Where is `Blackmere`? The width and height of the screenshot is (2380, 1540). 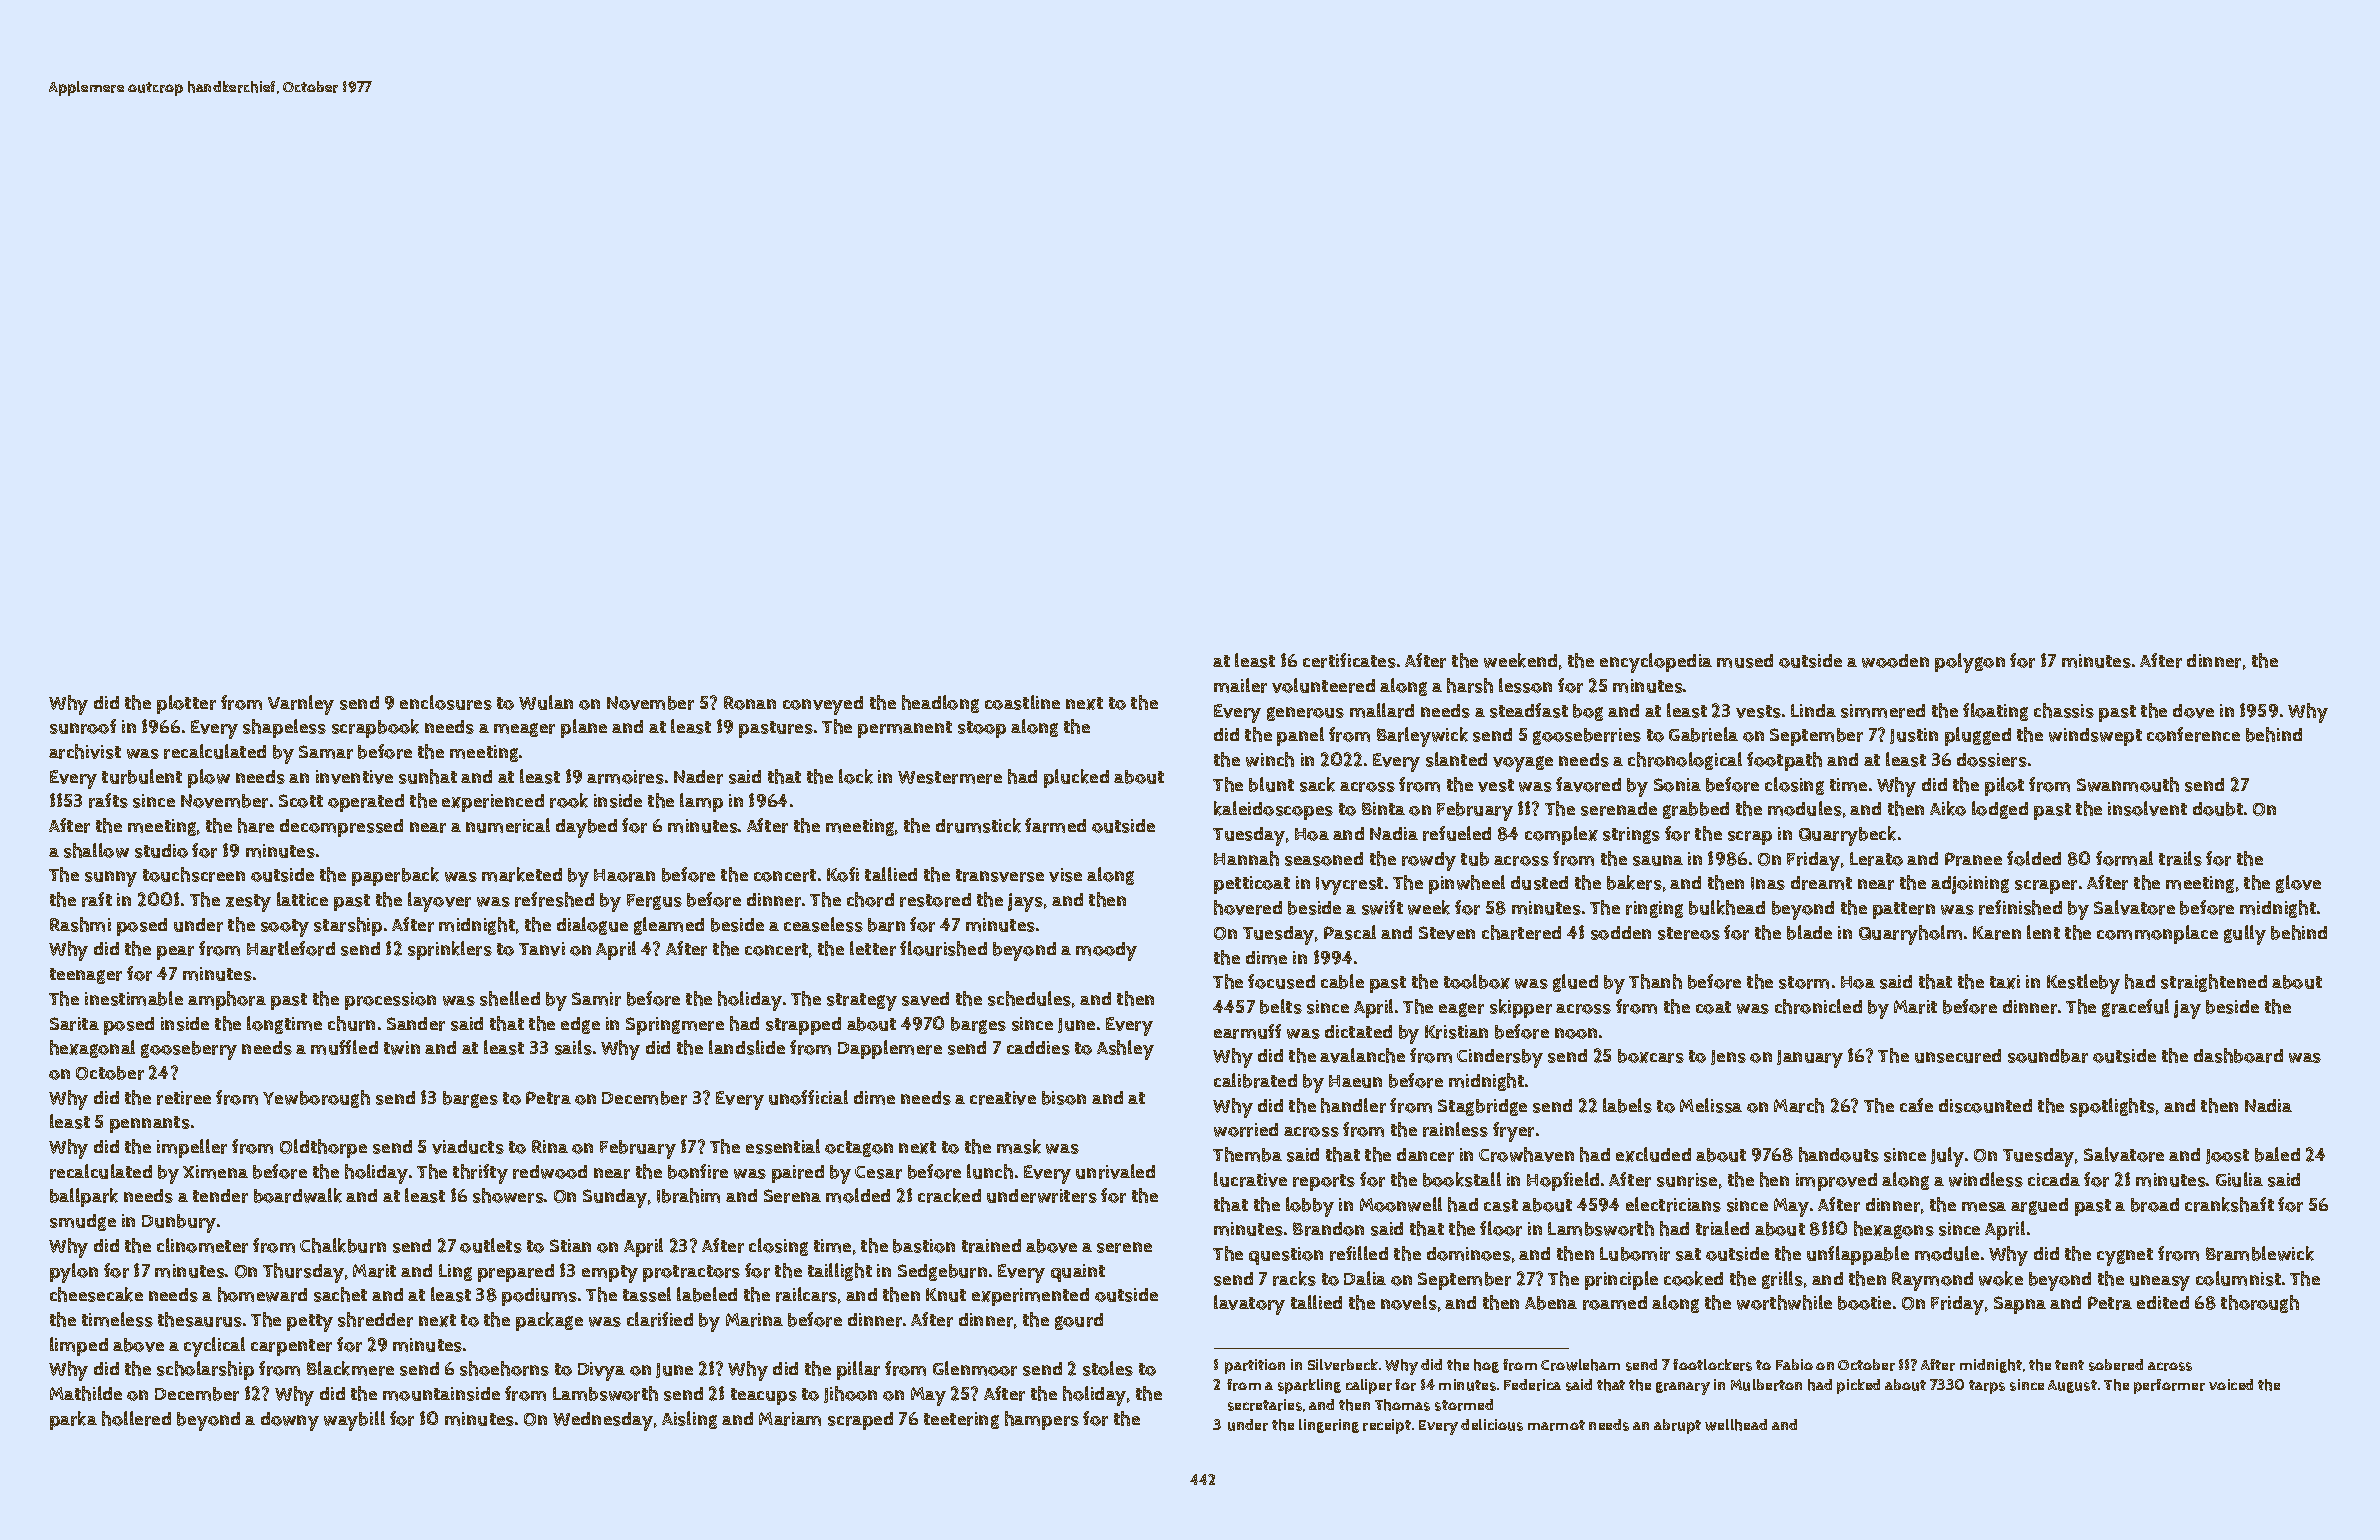
Blackmere is located at coordinates (350, 1368).
